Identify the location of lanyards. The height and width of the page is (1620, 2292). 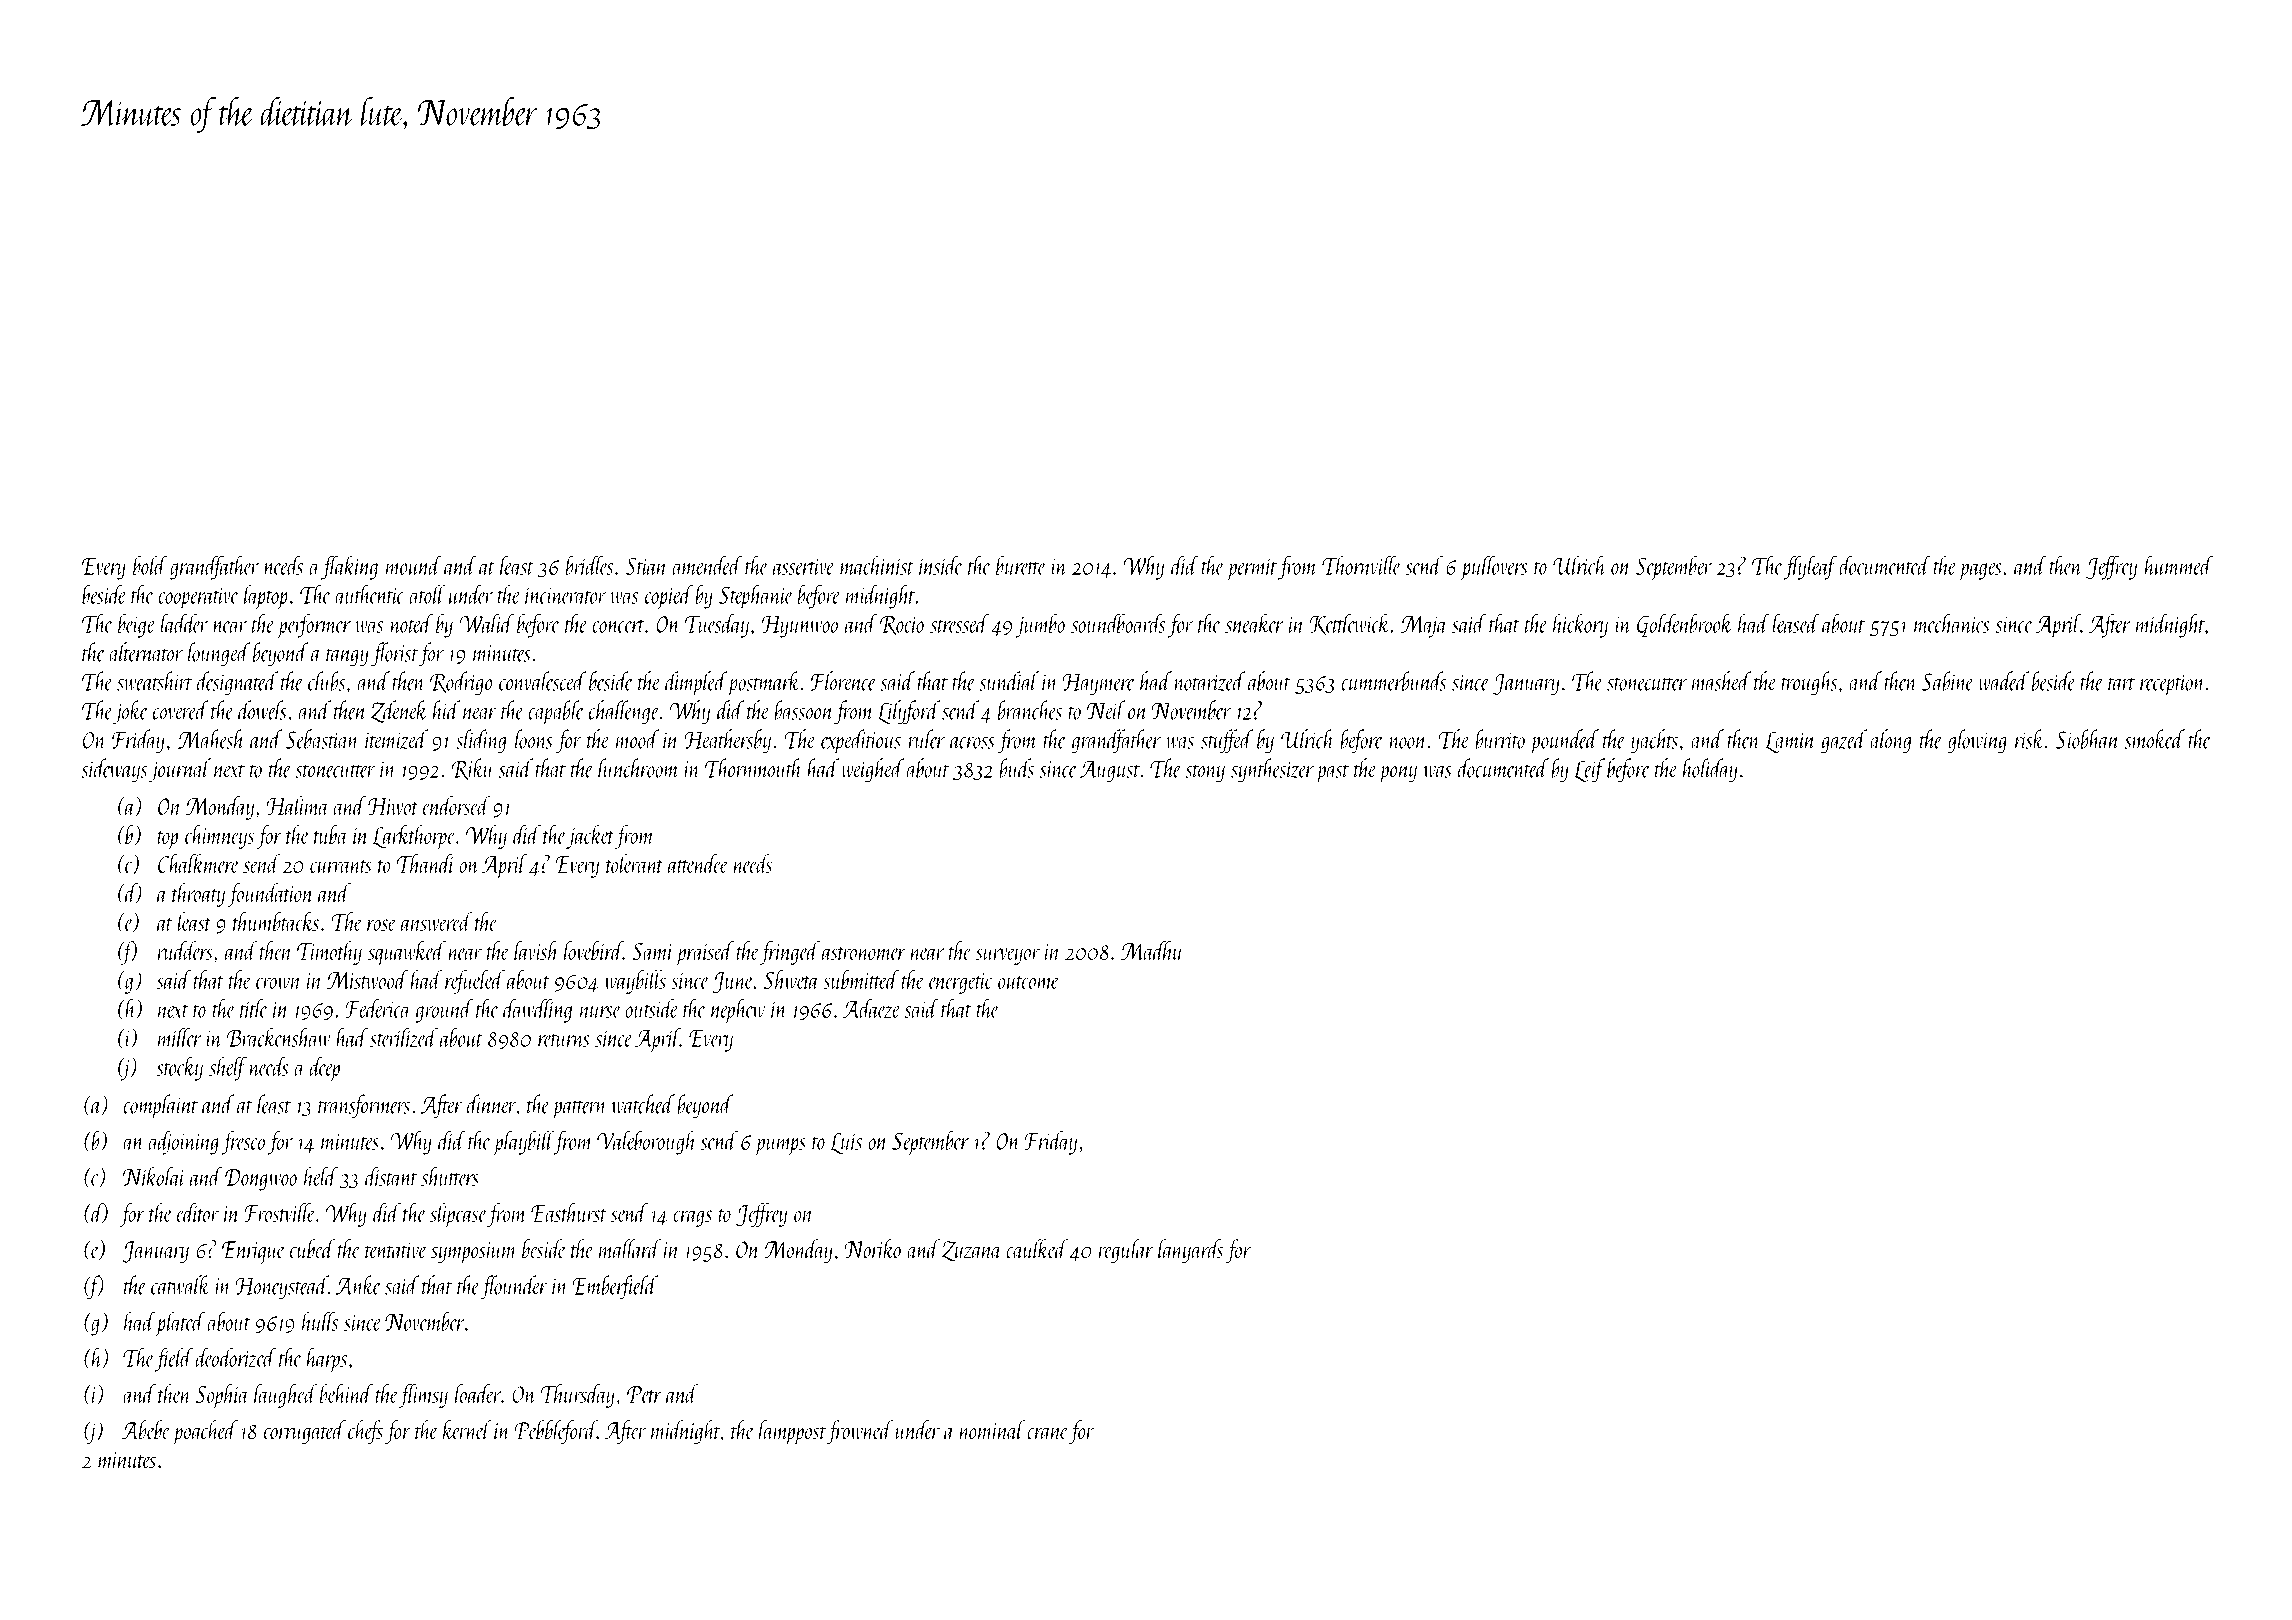
(1190, 1251).
